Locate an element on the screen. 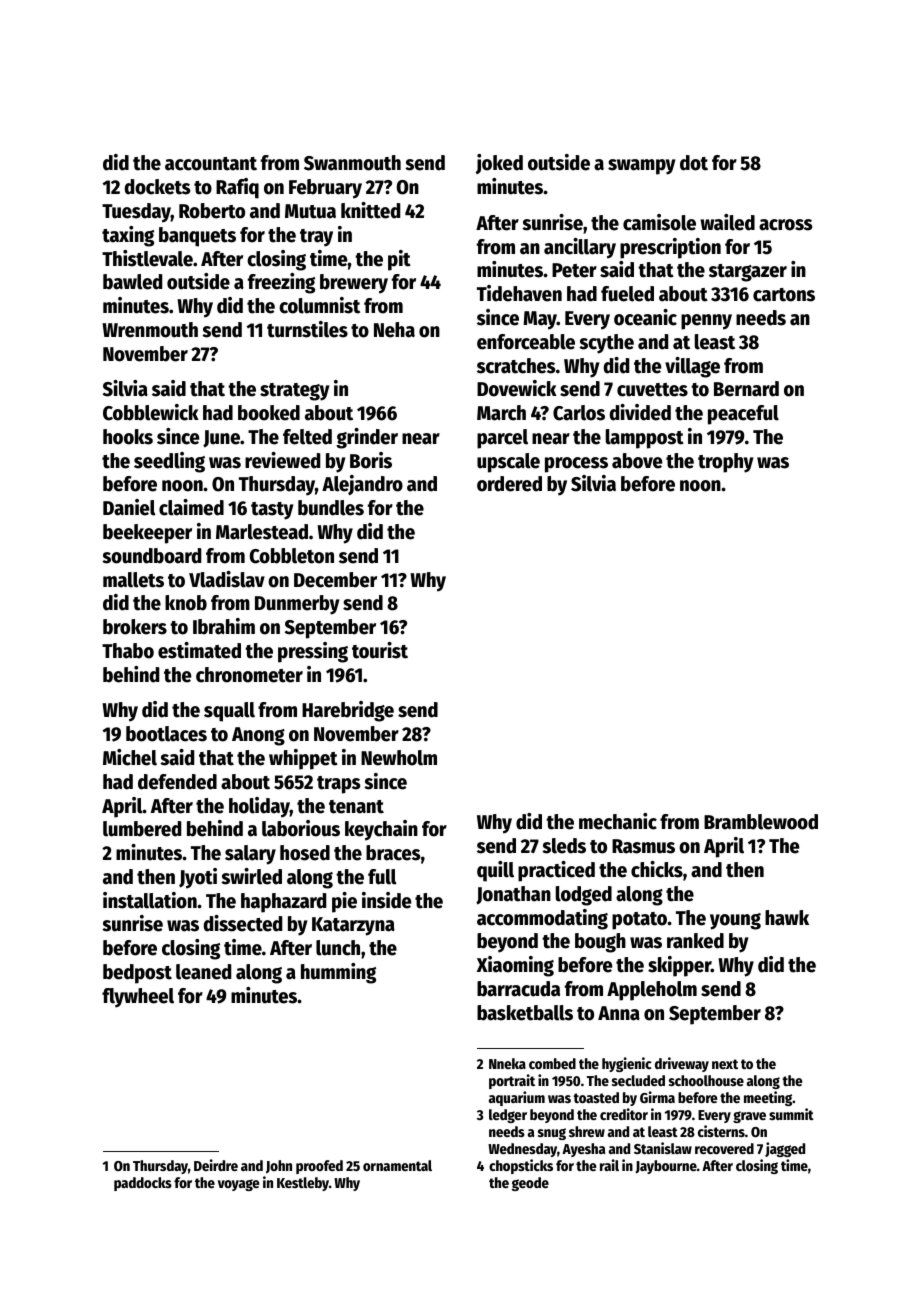 The image size is (924, 1311). above is located at coordinates (637, 461).
